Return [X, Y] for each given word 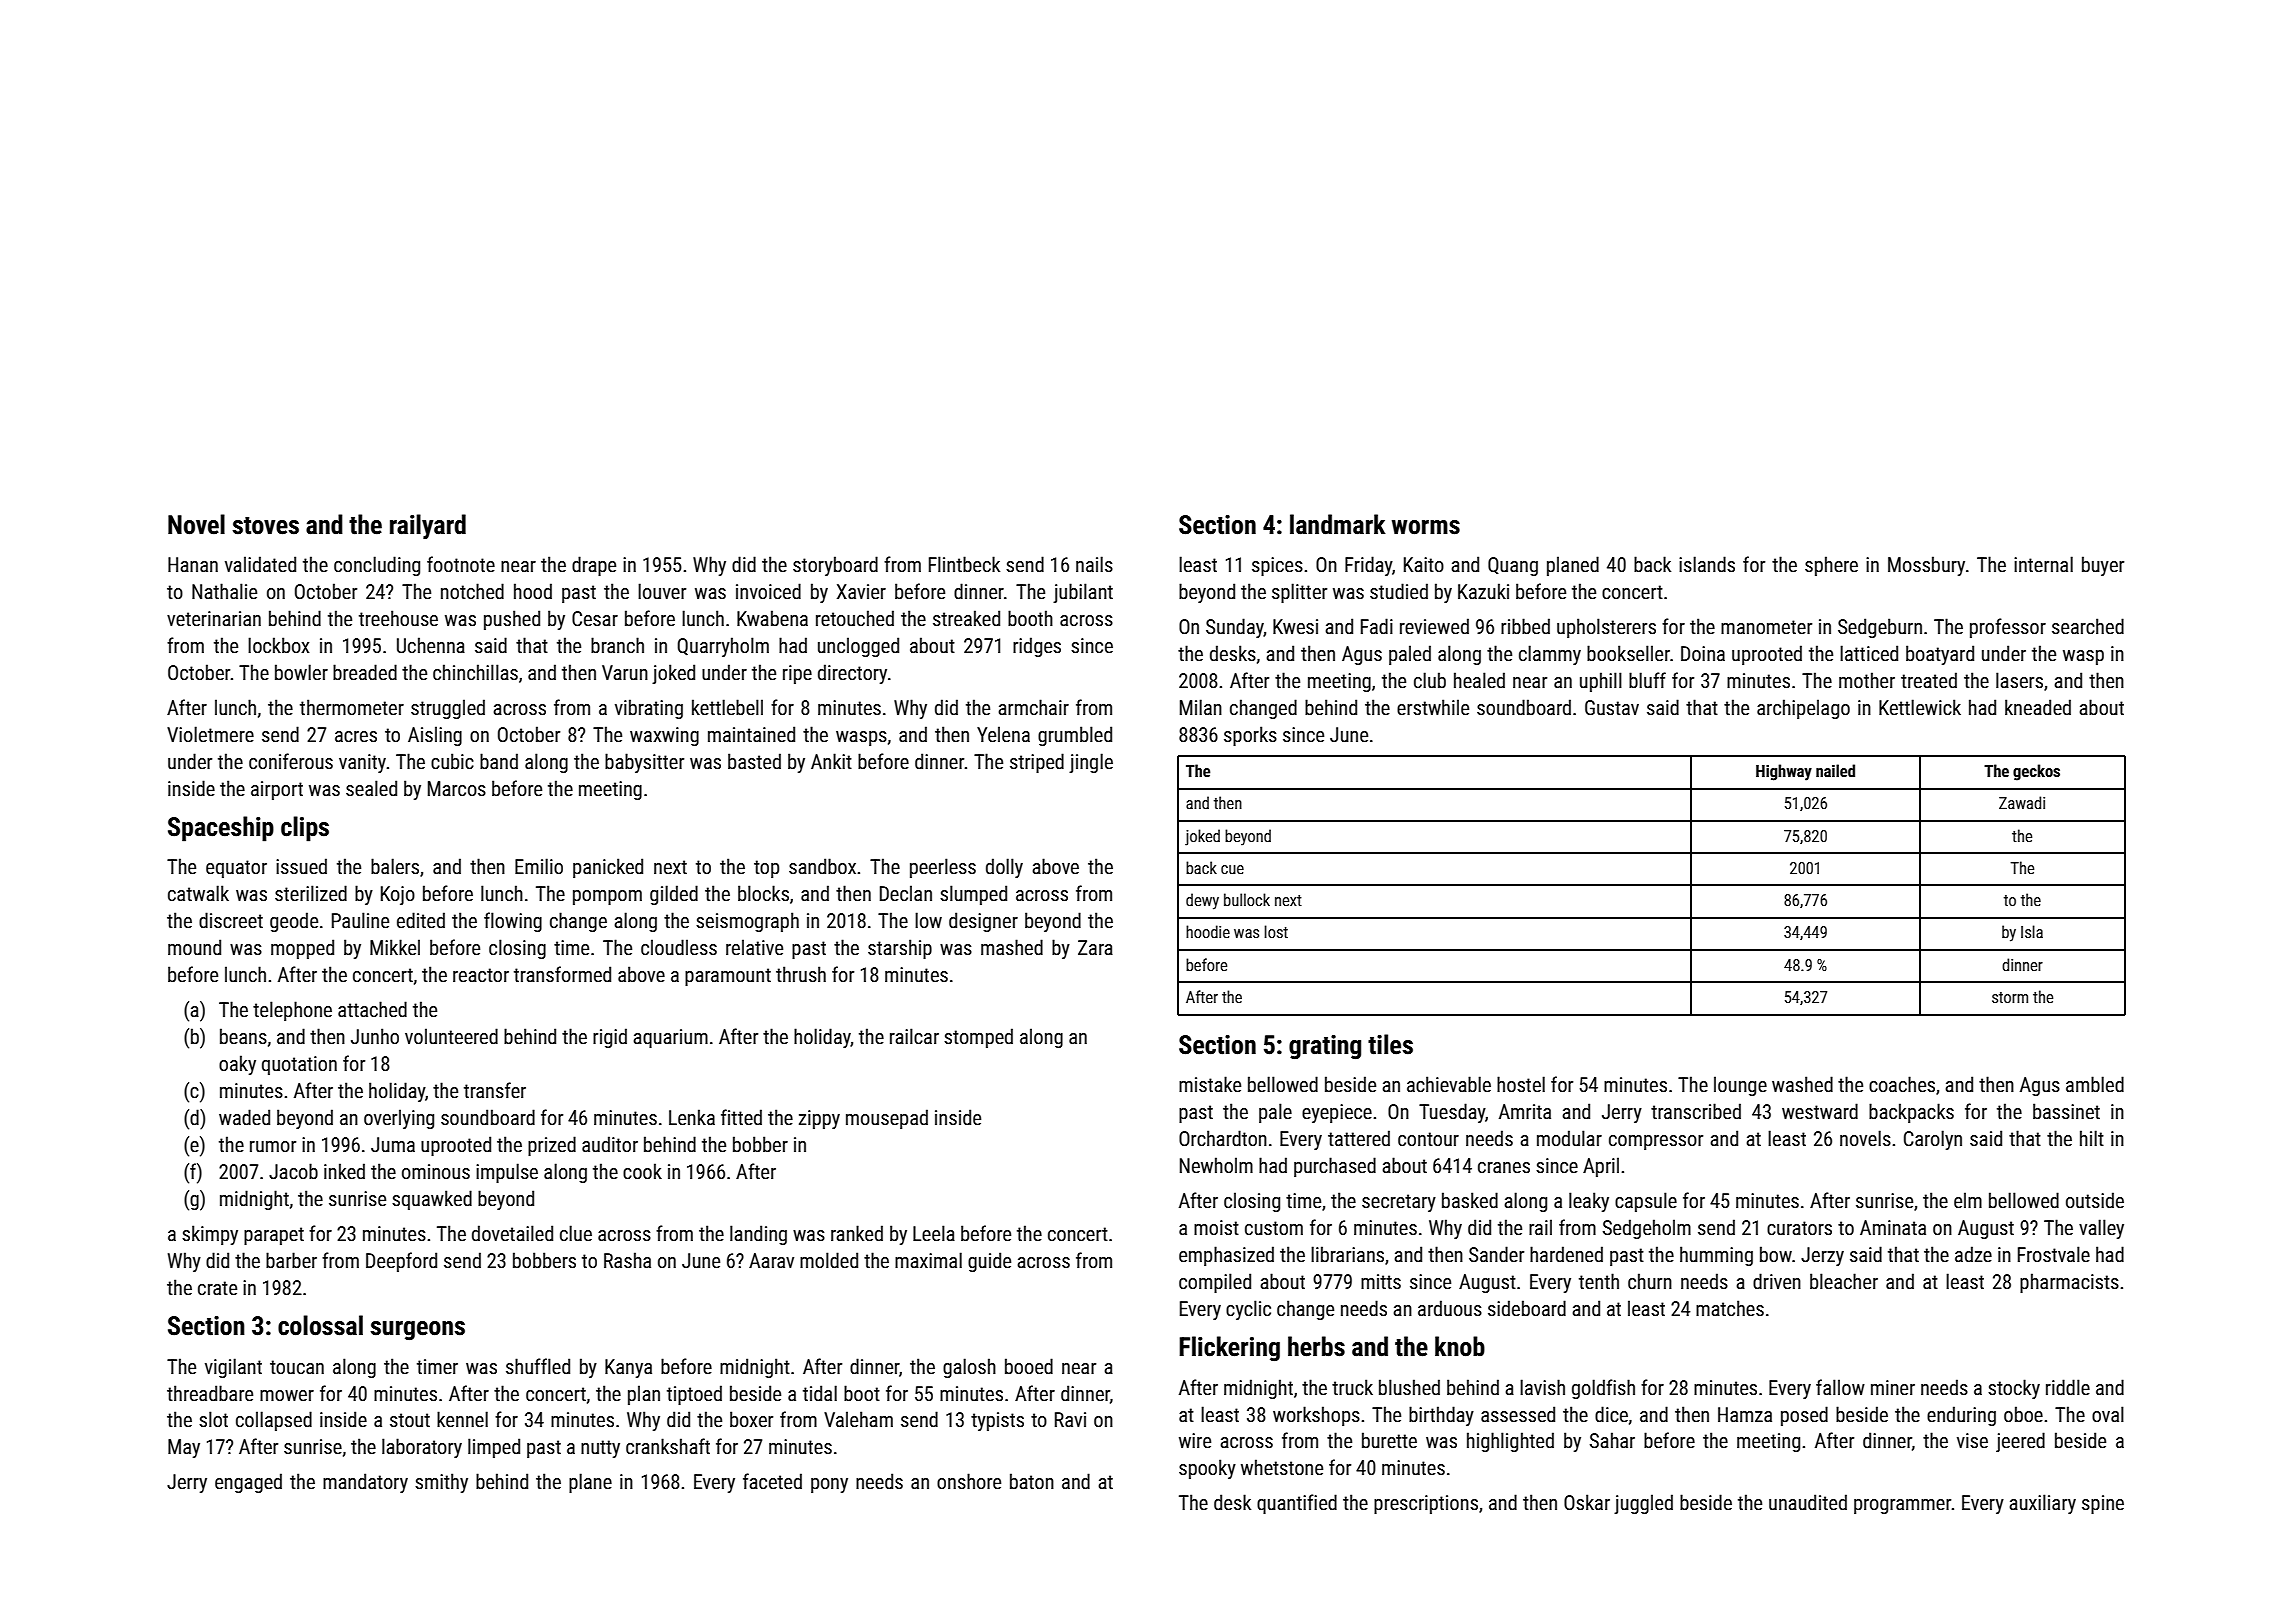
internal [2043, 564]
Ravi [1070, 1419]
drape [594, 566]
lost [1276, 931]
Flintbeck [964, 564]
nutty [600, 1449]
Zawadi [2022, 802]
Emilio [539, 866]
